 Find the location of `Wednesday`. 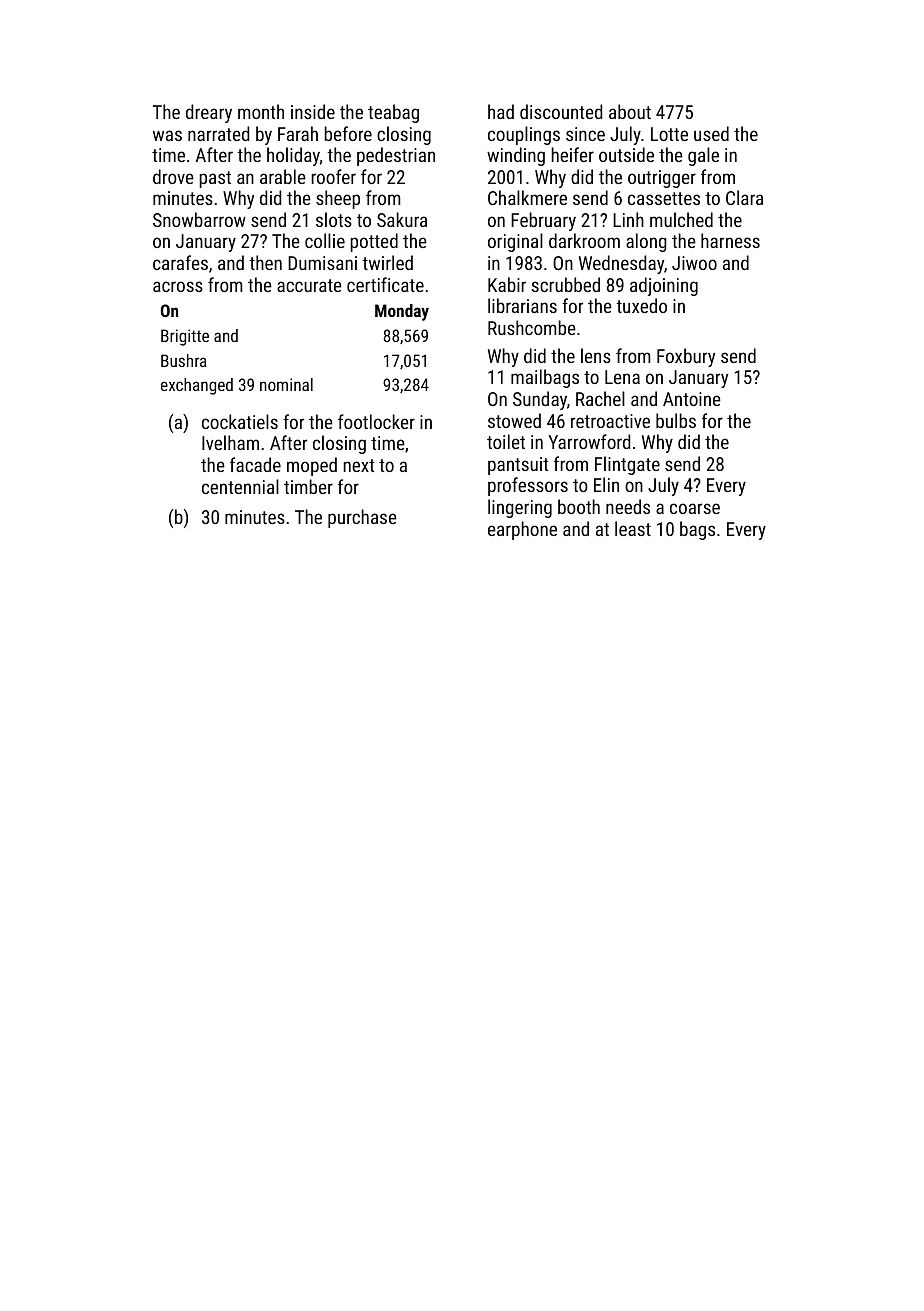

Wednesday is located at coordinates (621, 264).
